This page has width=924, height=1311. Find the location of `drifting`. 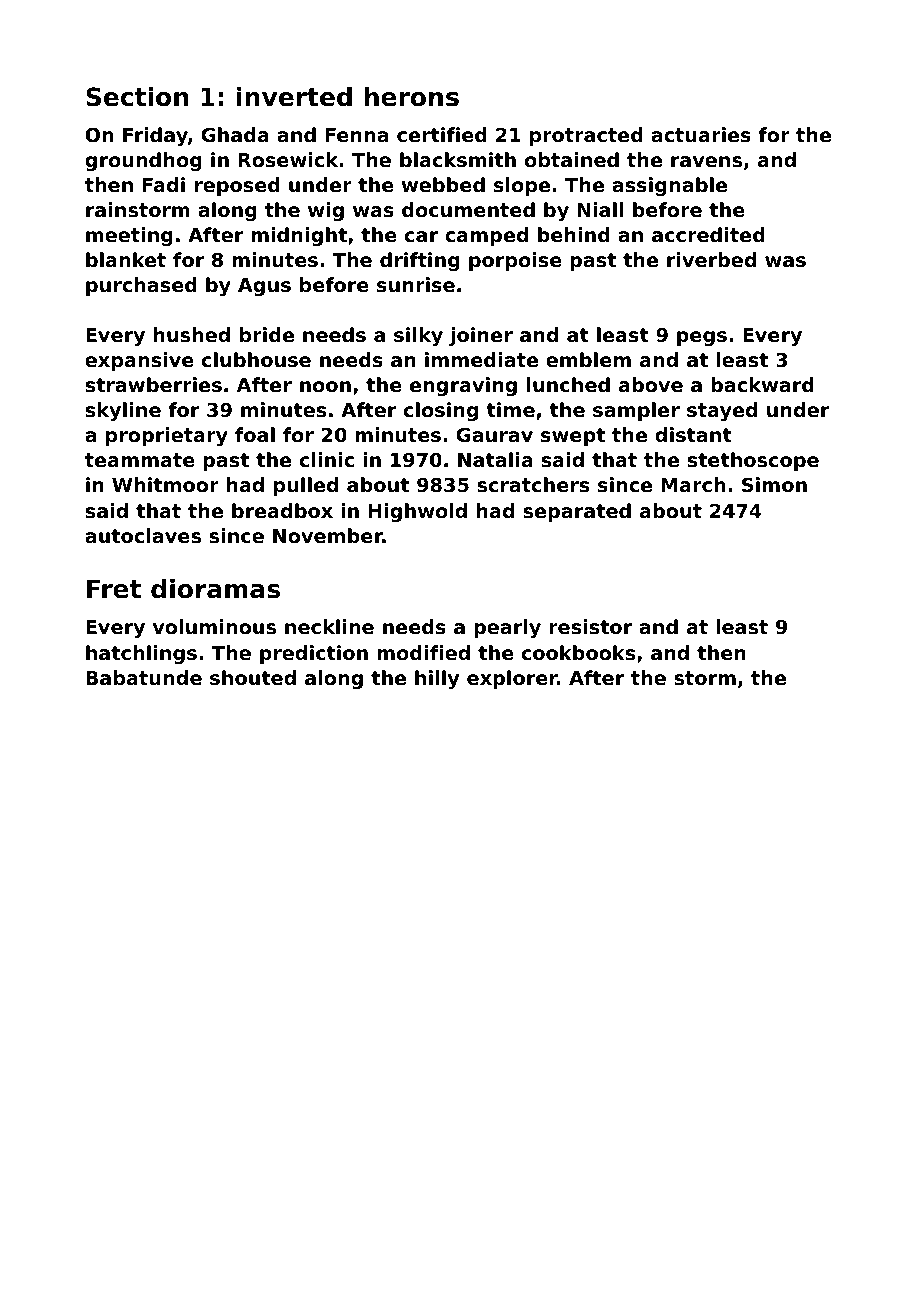

drifting is located at coordinates (420, 261).
